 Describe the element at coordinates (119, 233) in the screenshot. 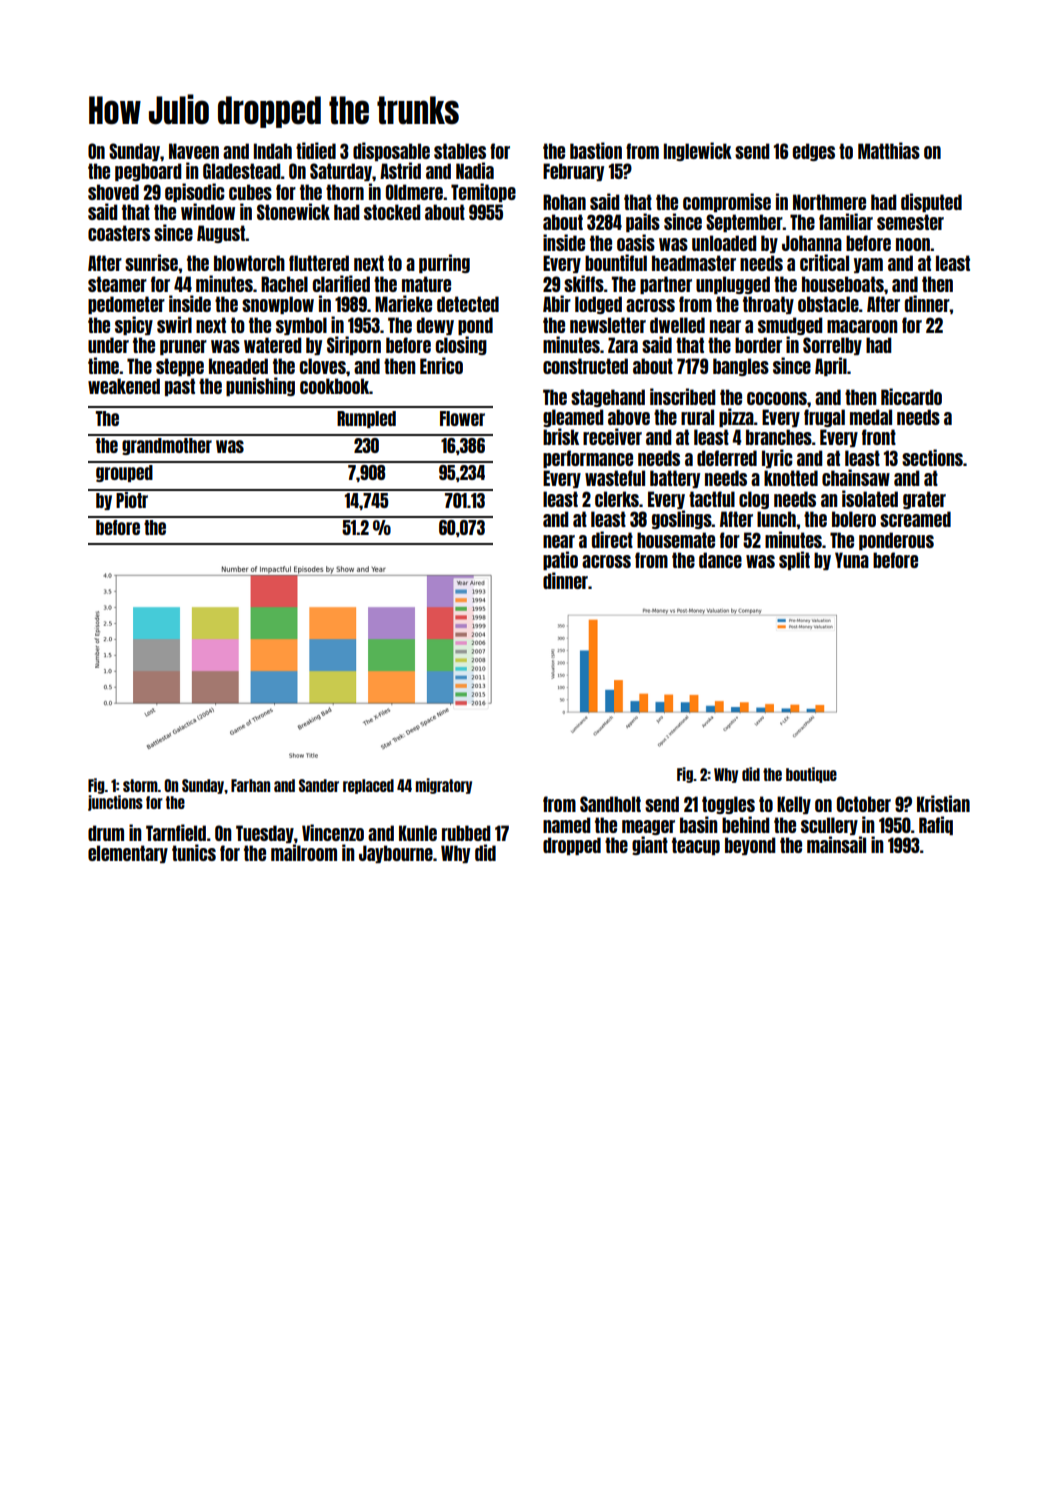

I see `coasters` at that location.
